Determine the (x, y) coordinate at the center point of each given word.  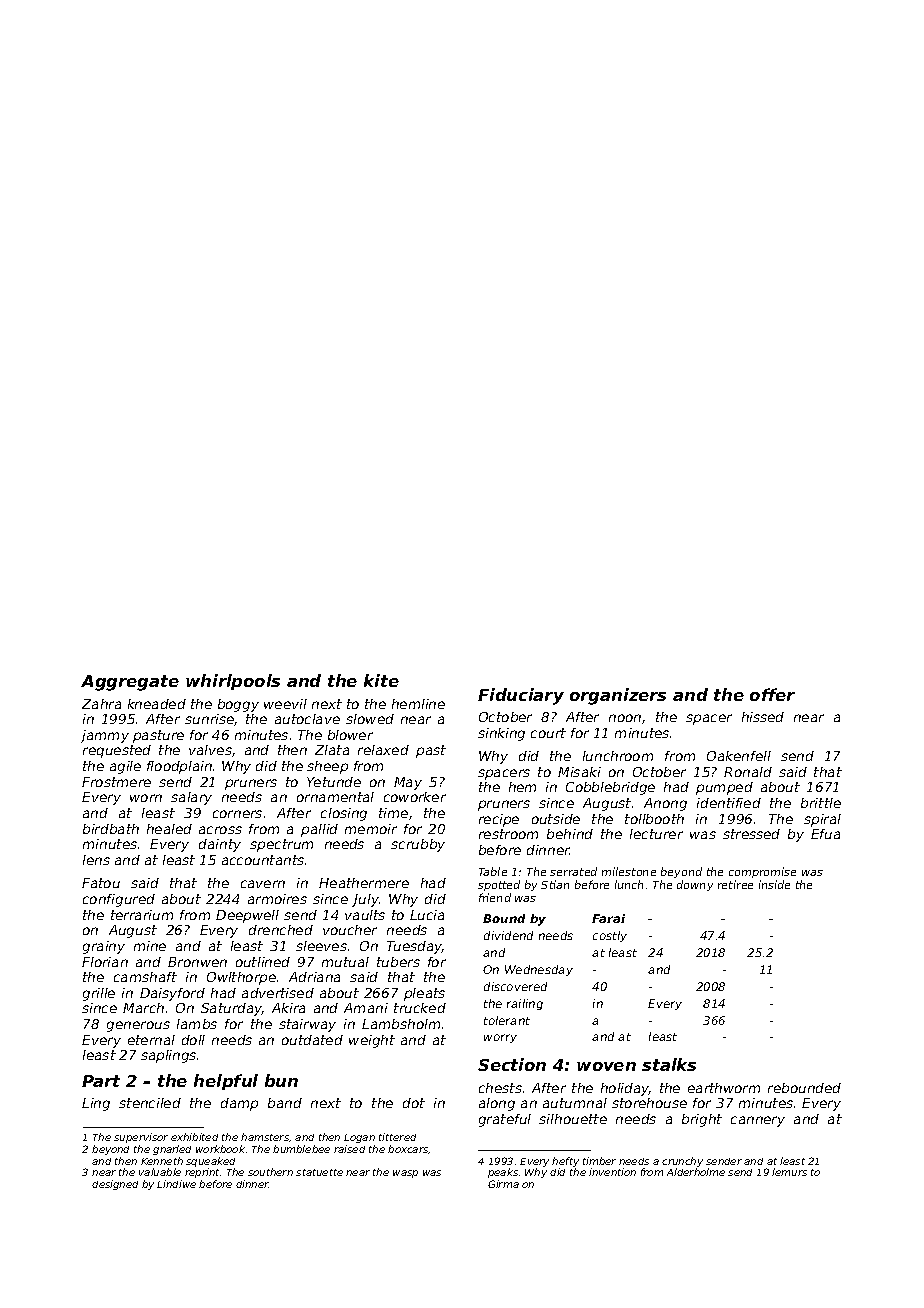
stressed (751, 834)
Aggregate (130, 683)
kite (381, 680)
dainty (220, 845)
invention (612, 1172)
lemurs (789, 1172)
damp (239, 1104)
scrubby (418, 845)
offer (772, 694)
